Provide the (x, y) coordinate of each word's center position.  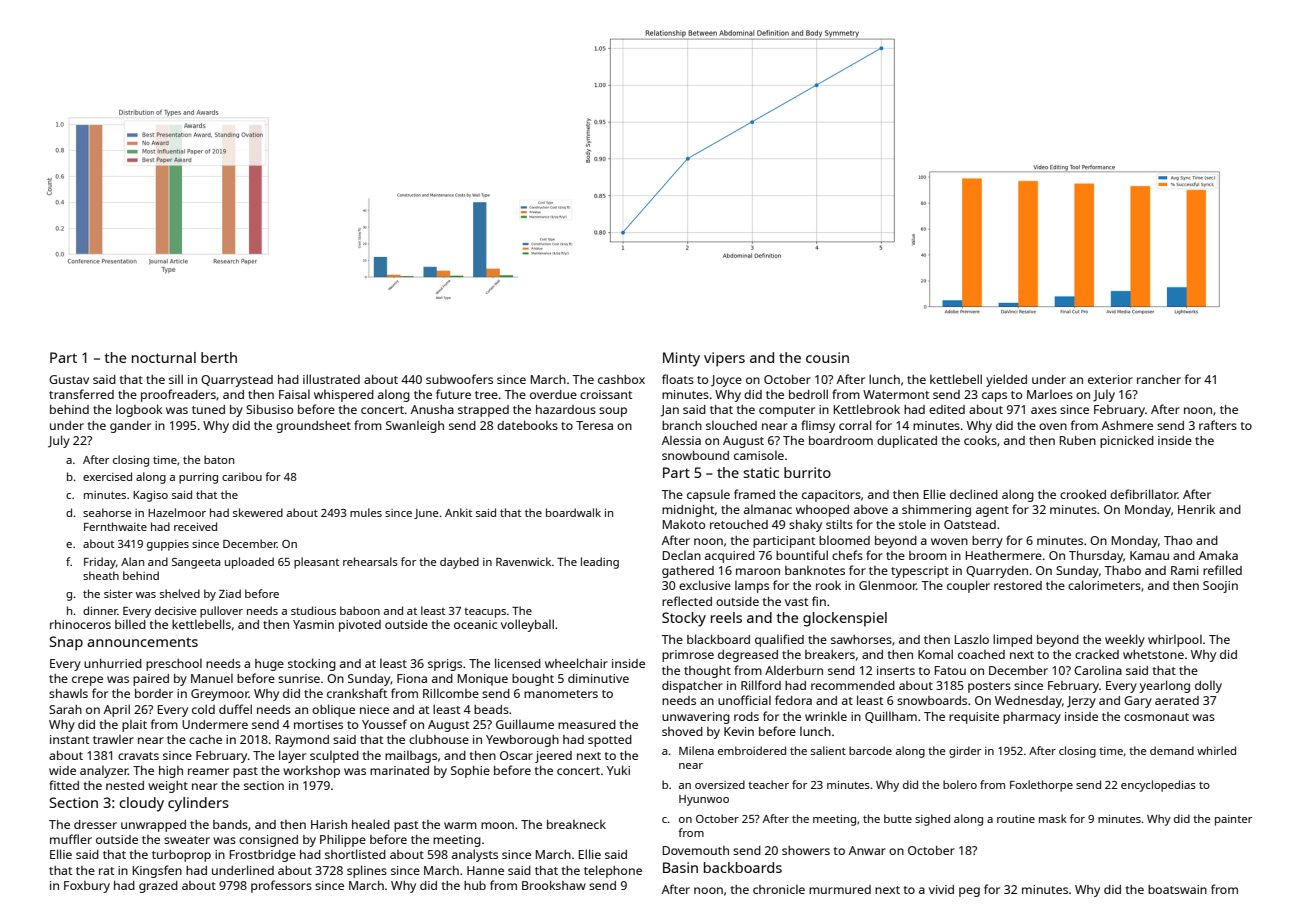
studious (313, 610)
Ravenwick (523, 561)
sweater (187, 840)
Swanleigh (415, 426)
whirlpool (1175, 640)
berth (219, 357)
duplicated (907, 441)
